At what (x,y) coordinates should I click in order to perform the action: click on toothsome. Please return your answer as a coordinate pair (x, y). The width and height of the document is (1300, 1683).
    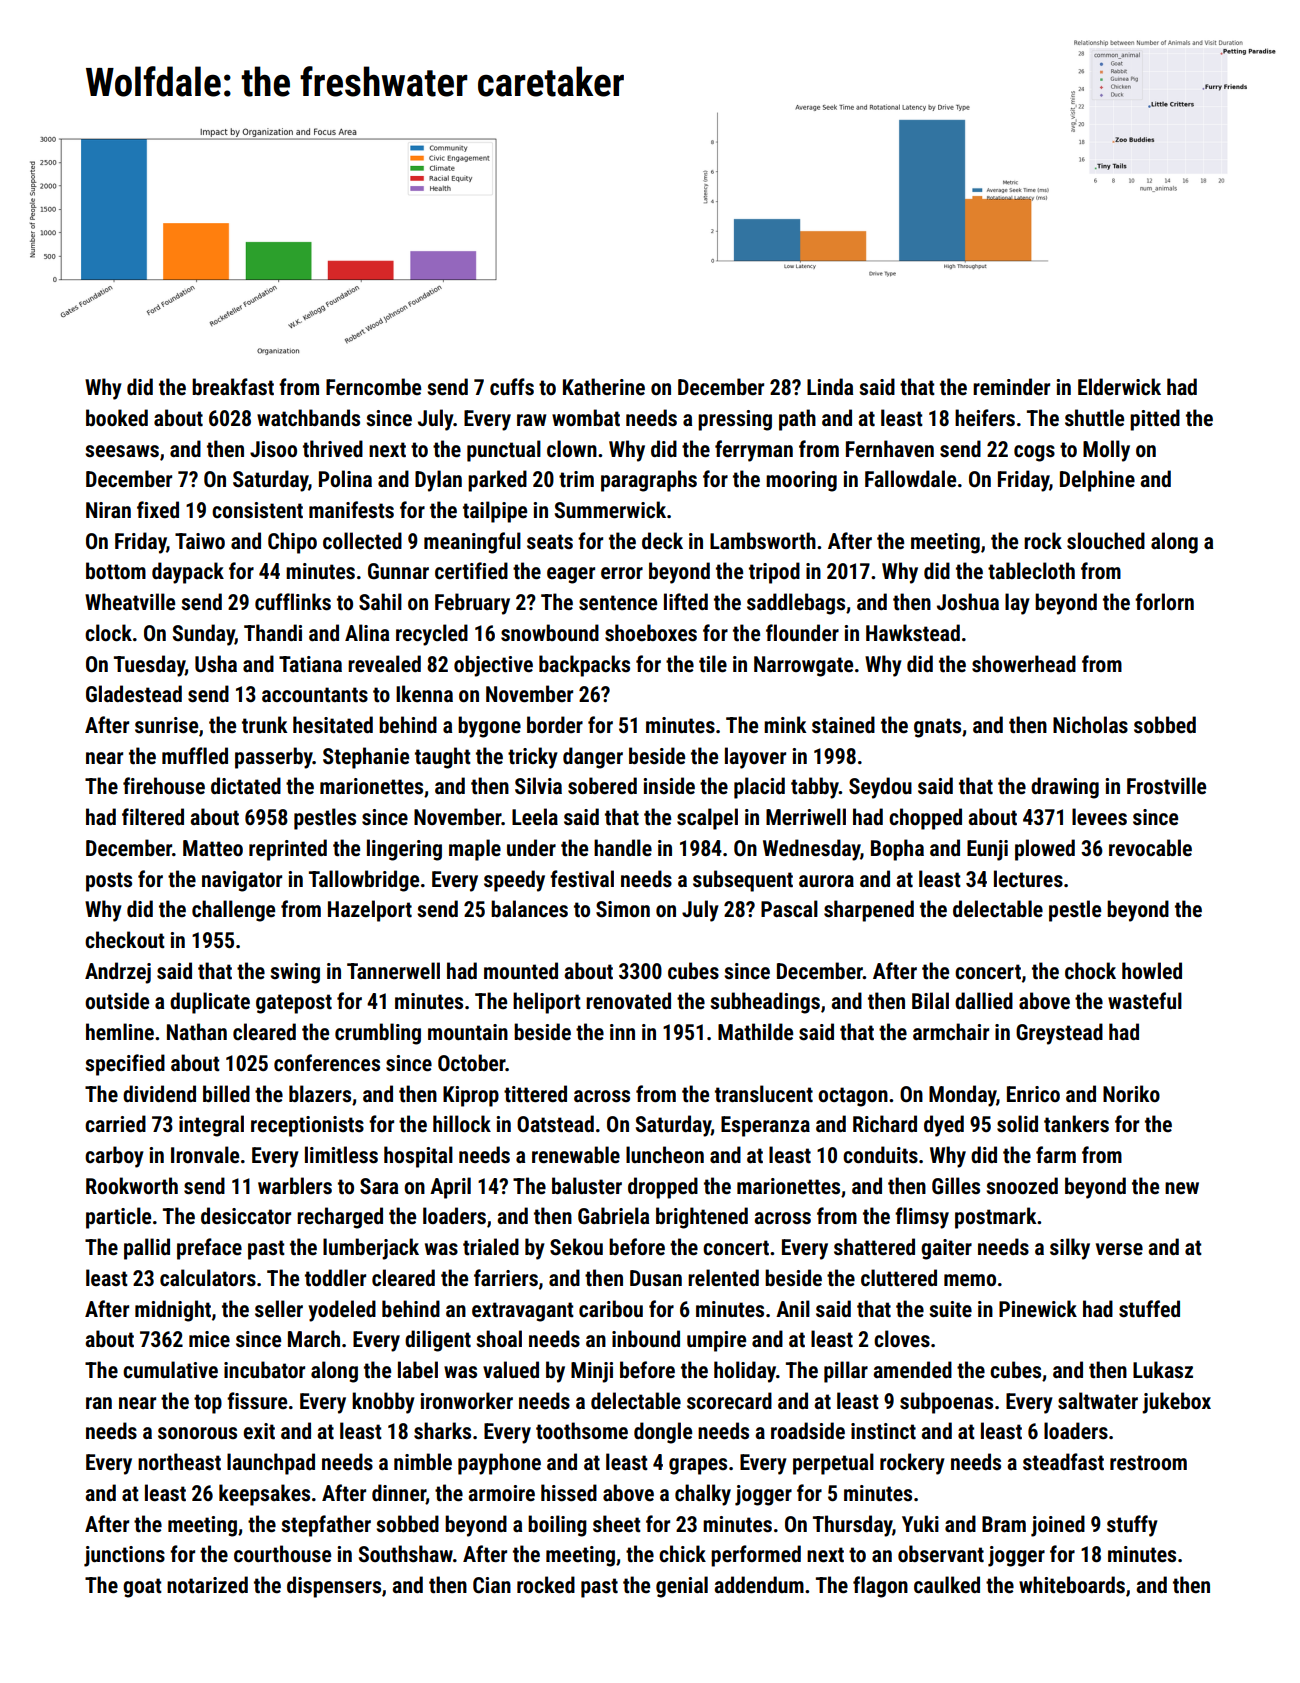
    Looking at the image, I should click on (582, 1431).
